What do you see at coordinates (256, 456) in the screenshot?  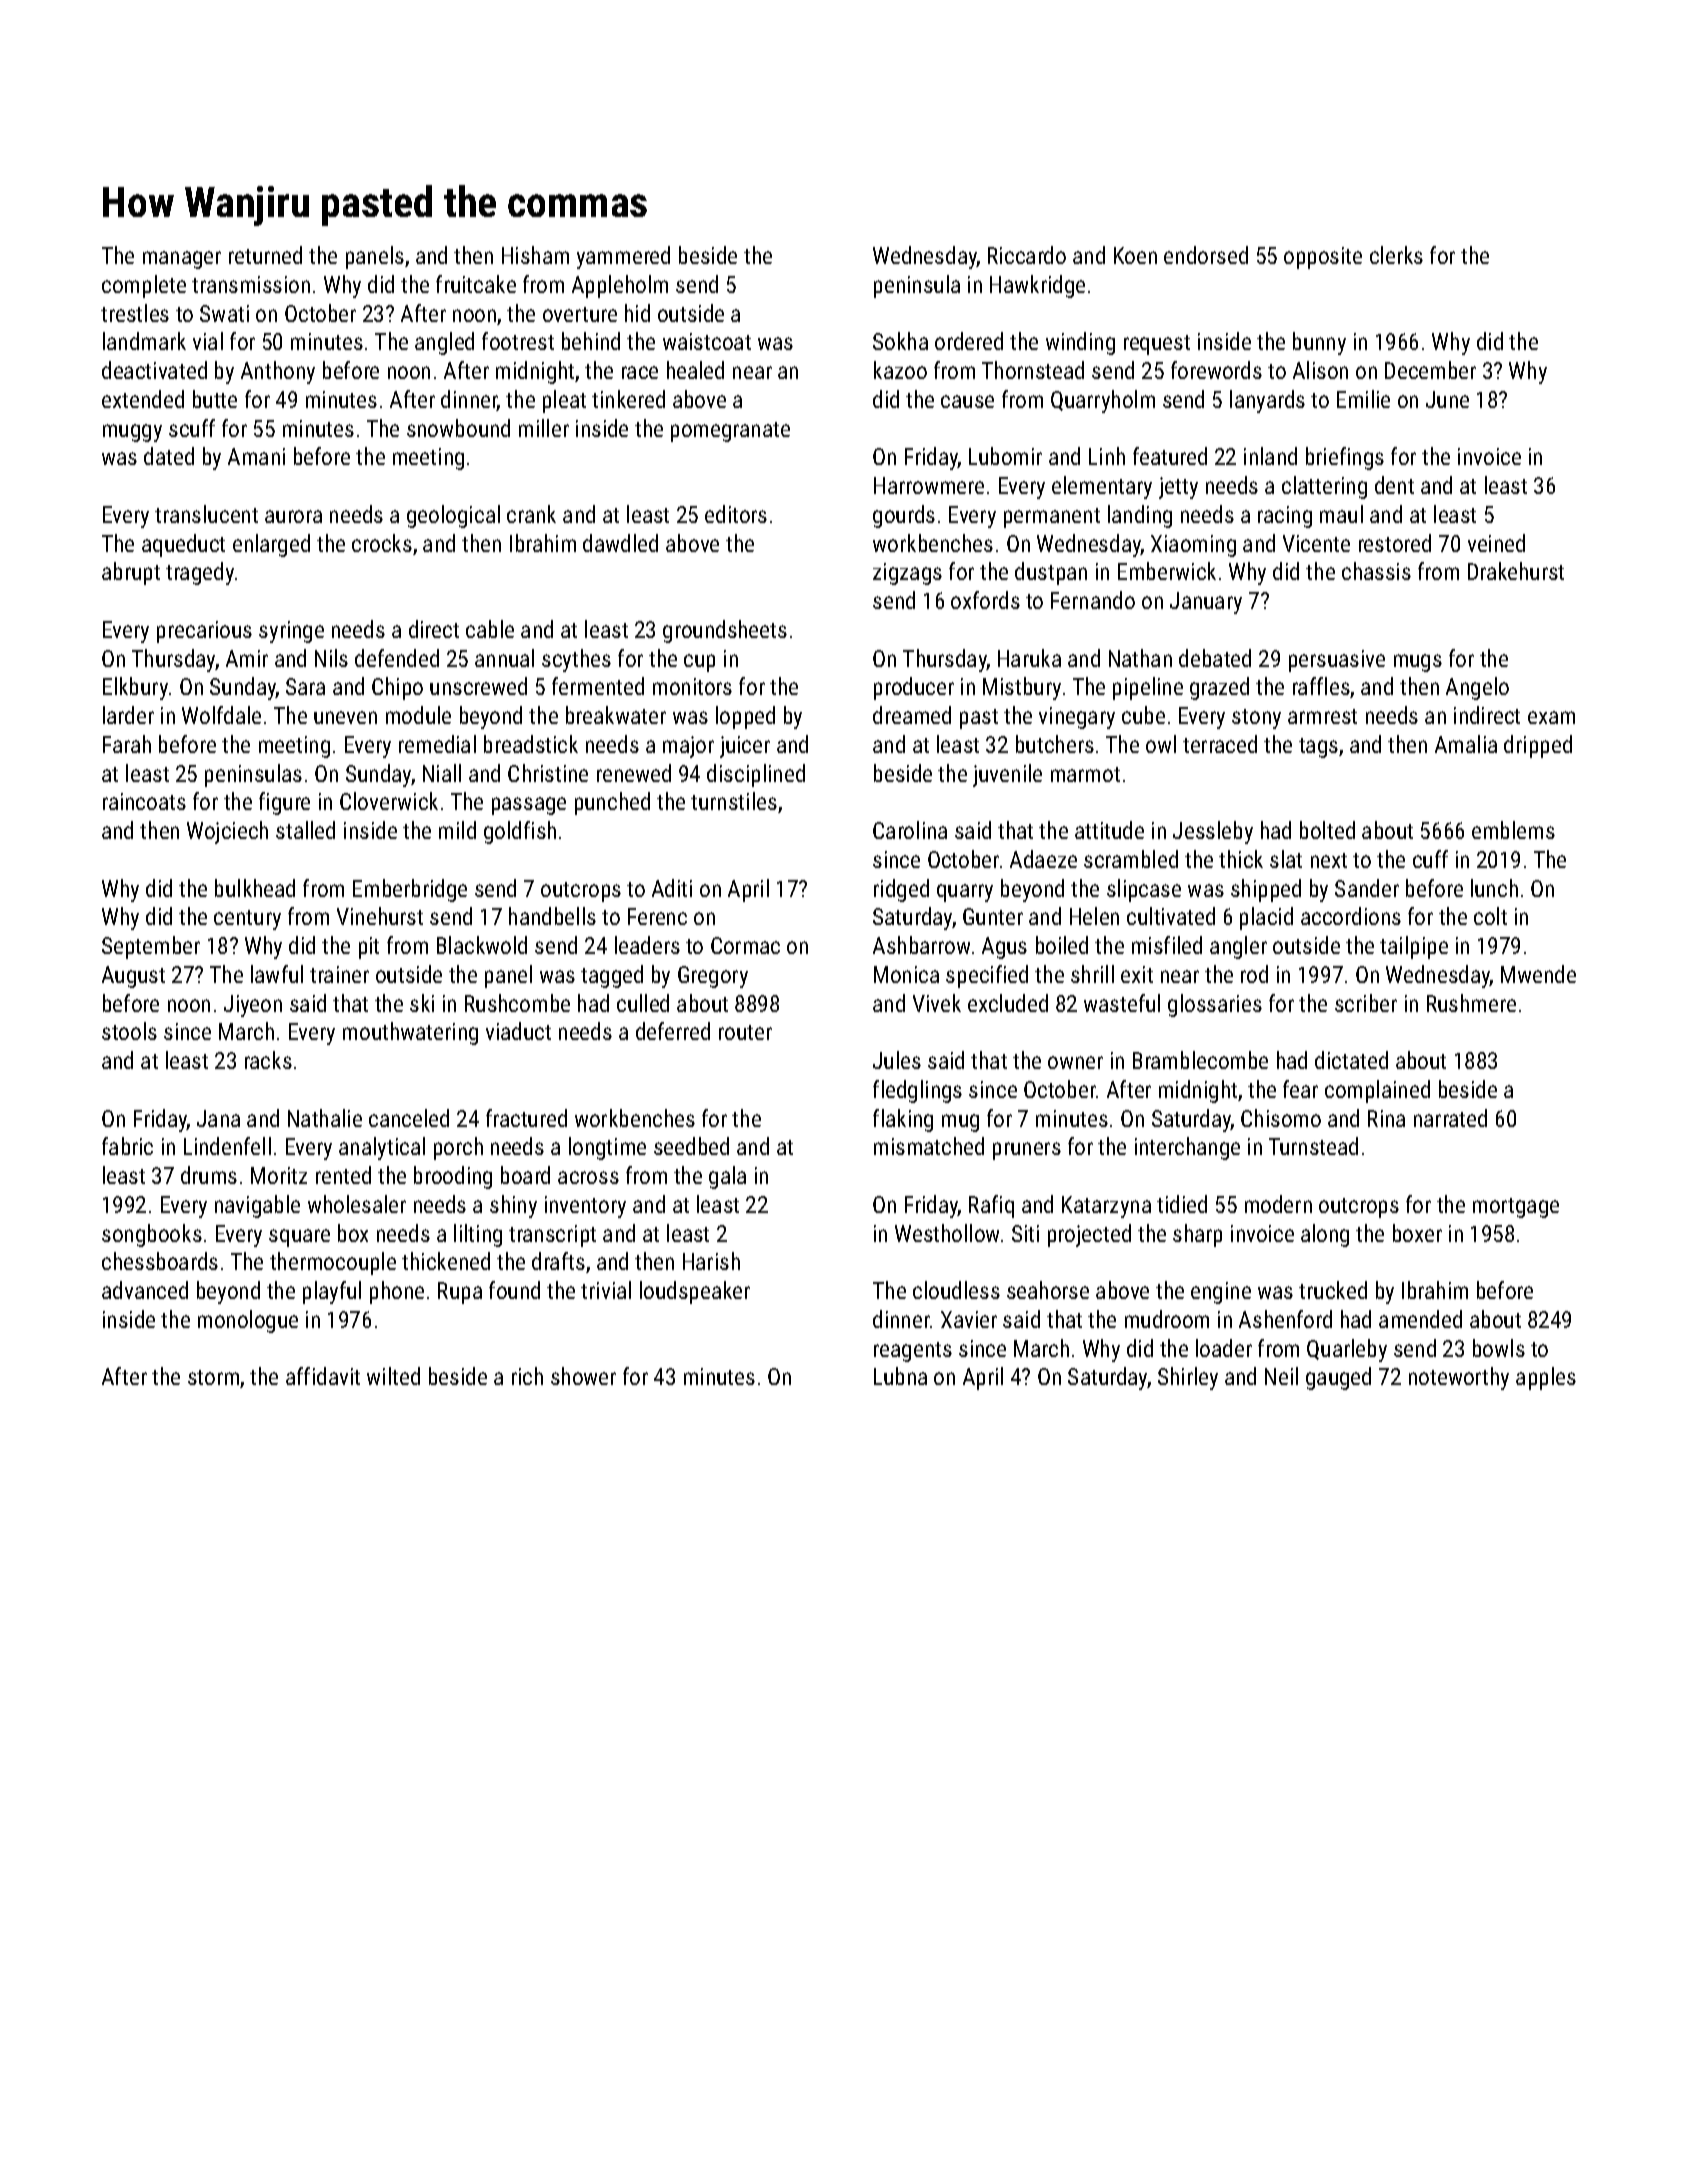 I see `Amani` at bounding box center [256, 456].
